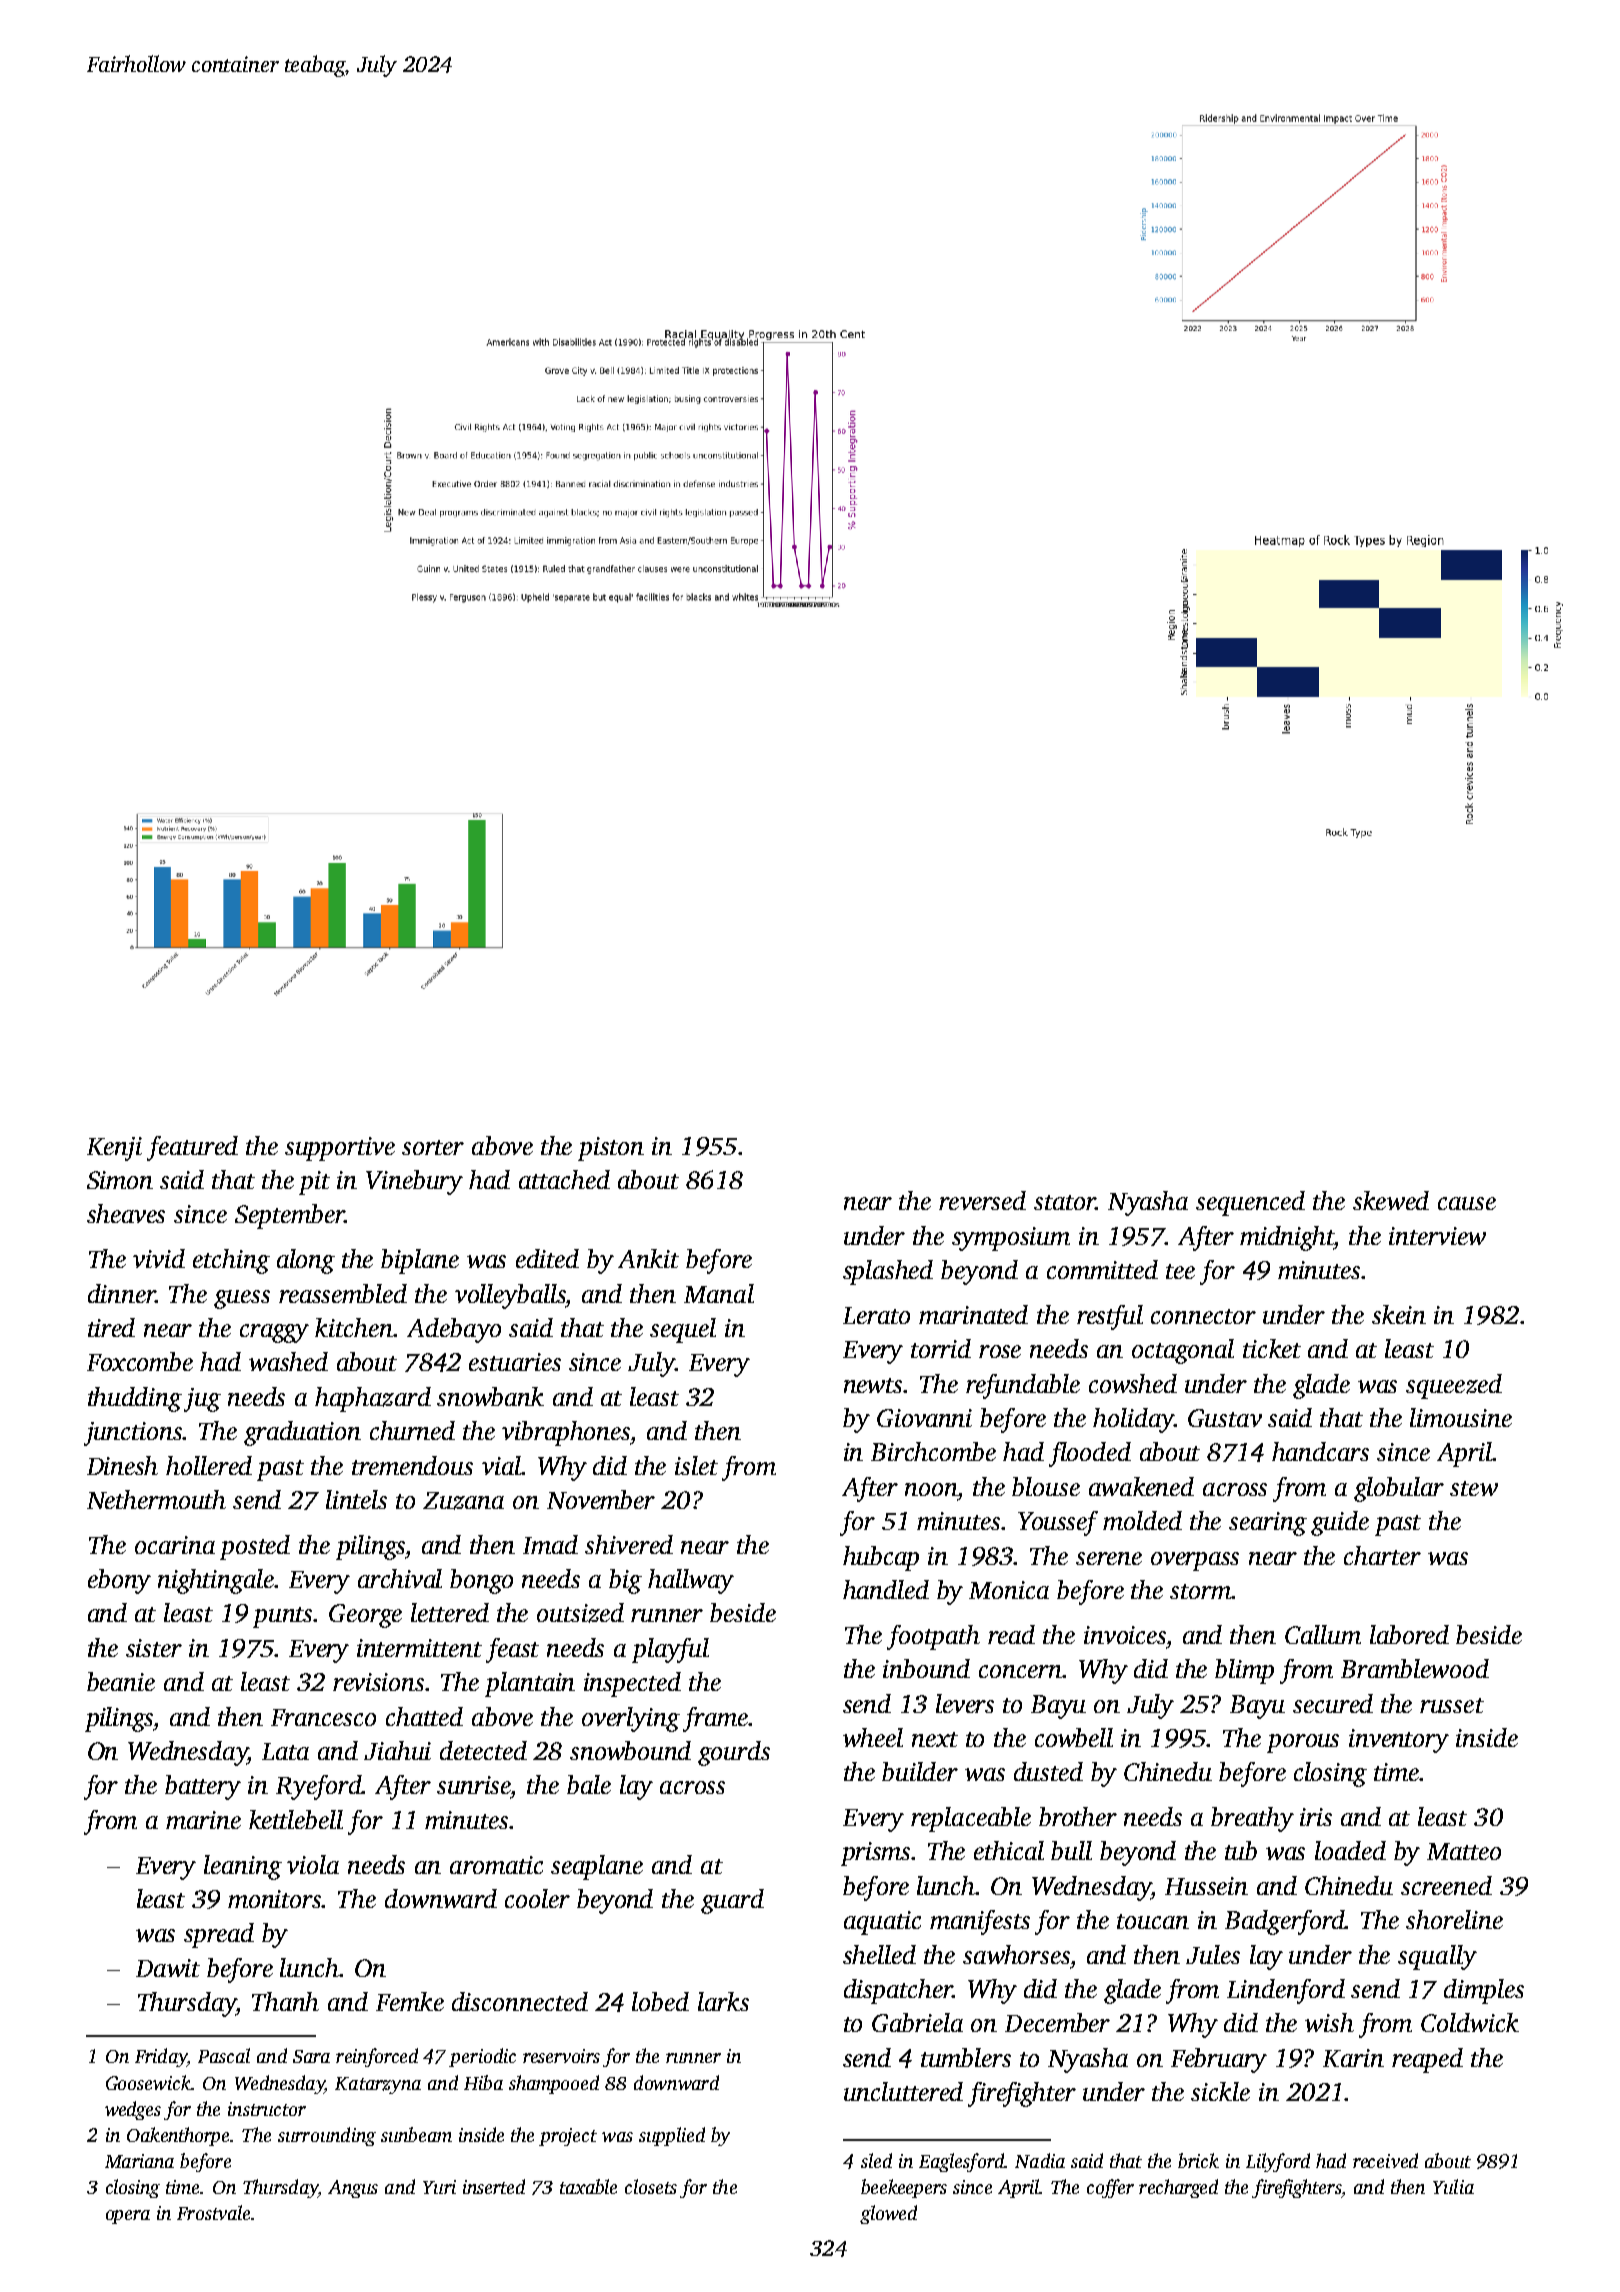 This document has width=1620, height=2292. Describe the element at coordinates (1409, 1634) in the document. I see `labored` at that location.
